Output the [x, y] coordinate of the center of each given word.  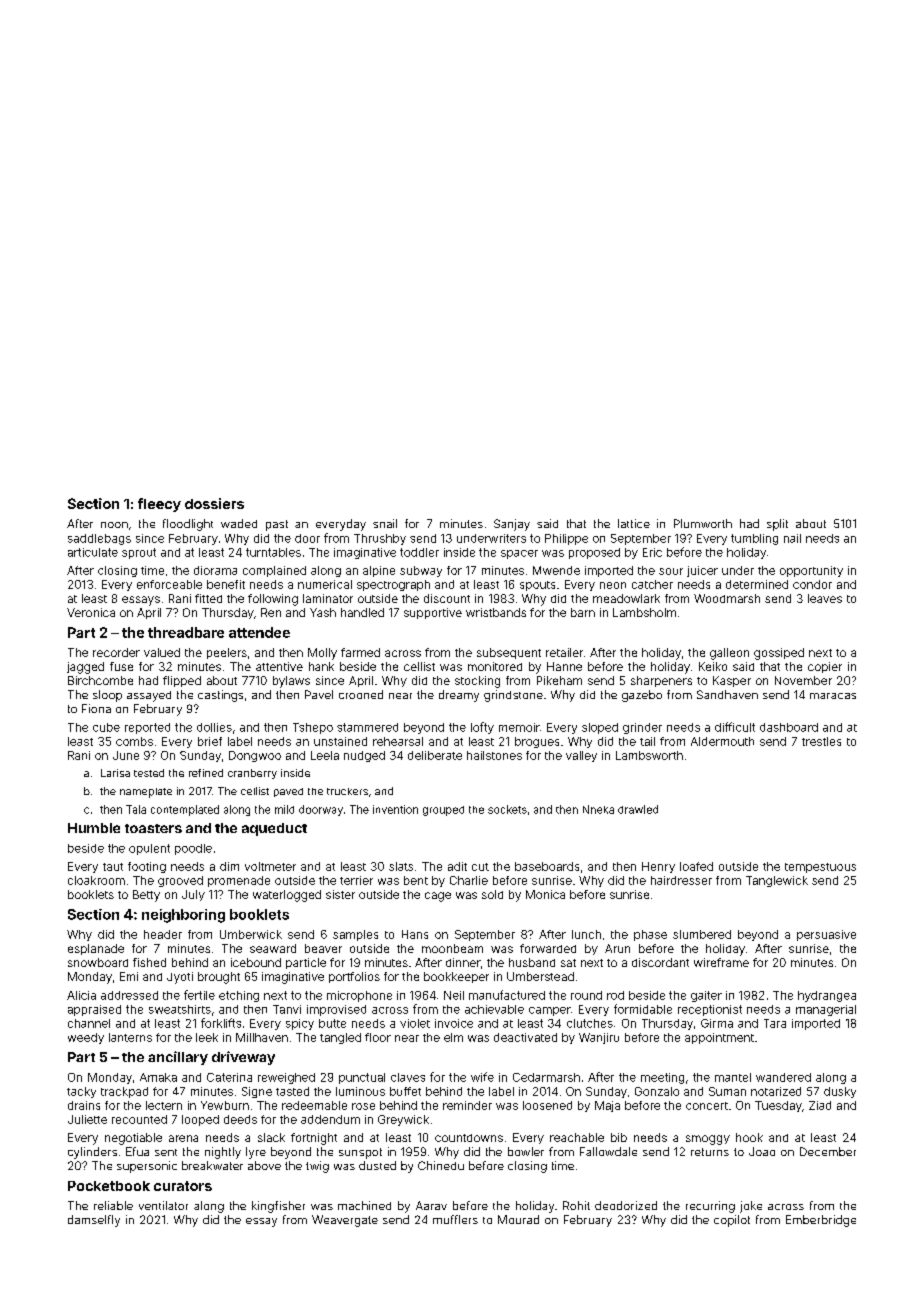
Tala [136, 809]
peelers [227, 653]
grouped [443, 811]
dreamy [459, 696]
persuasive [826, 935]
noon [114, 525]
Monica [545, 894]
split [777, 525]
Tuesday [778, 1106]
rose [363, 1106]
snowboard [98, 962]
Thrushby [380, 539]
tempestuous [820, 868]
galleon [729, 654]
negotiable [133, 1139]
